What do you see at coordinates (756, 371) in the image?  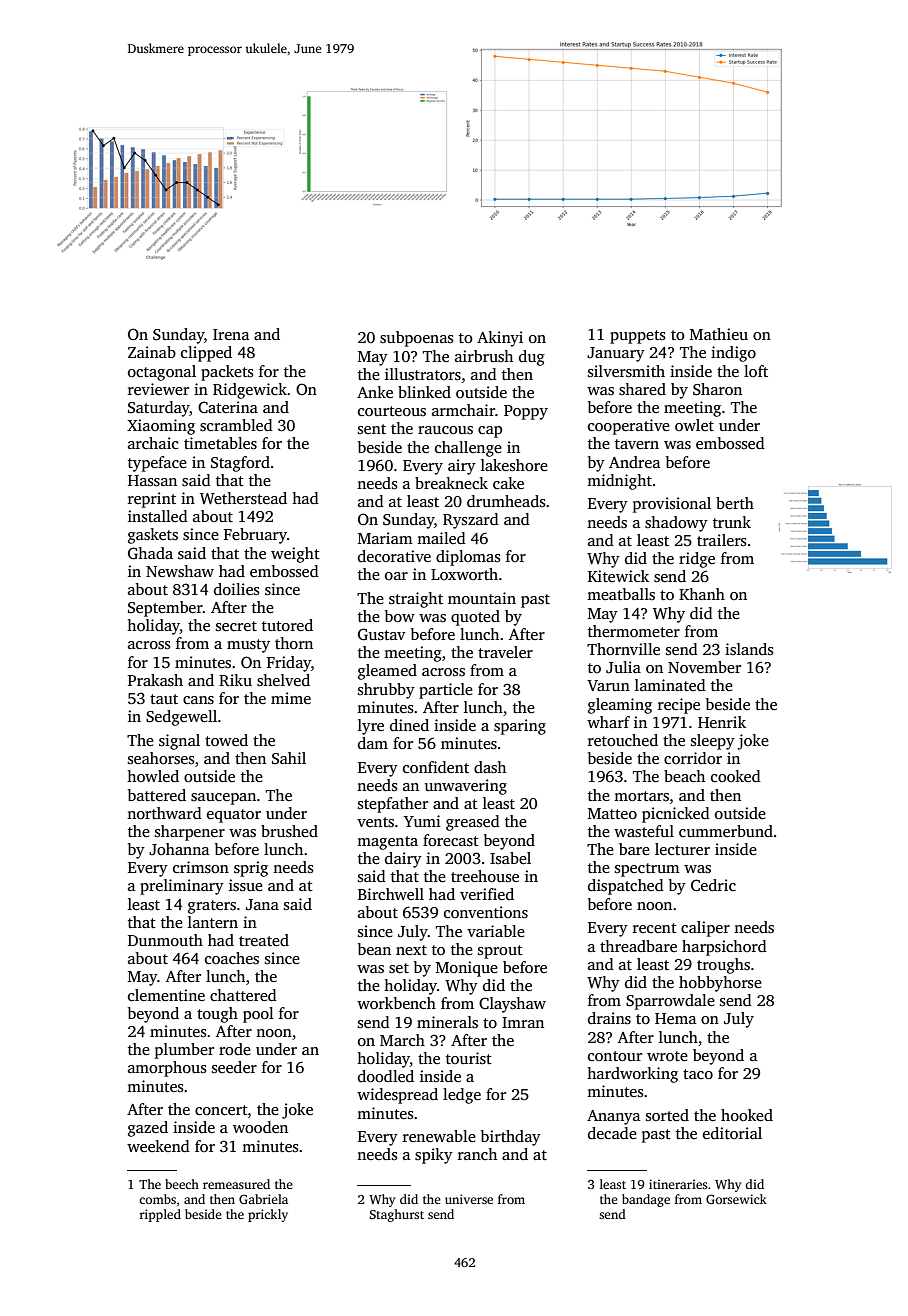 I see `loft` at bounding box center [756, 371].
